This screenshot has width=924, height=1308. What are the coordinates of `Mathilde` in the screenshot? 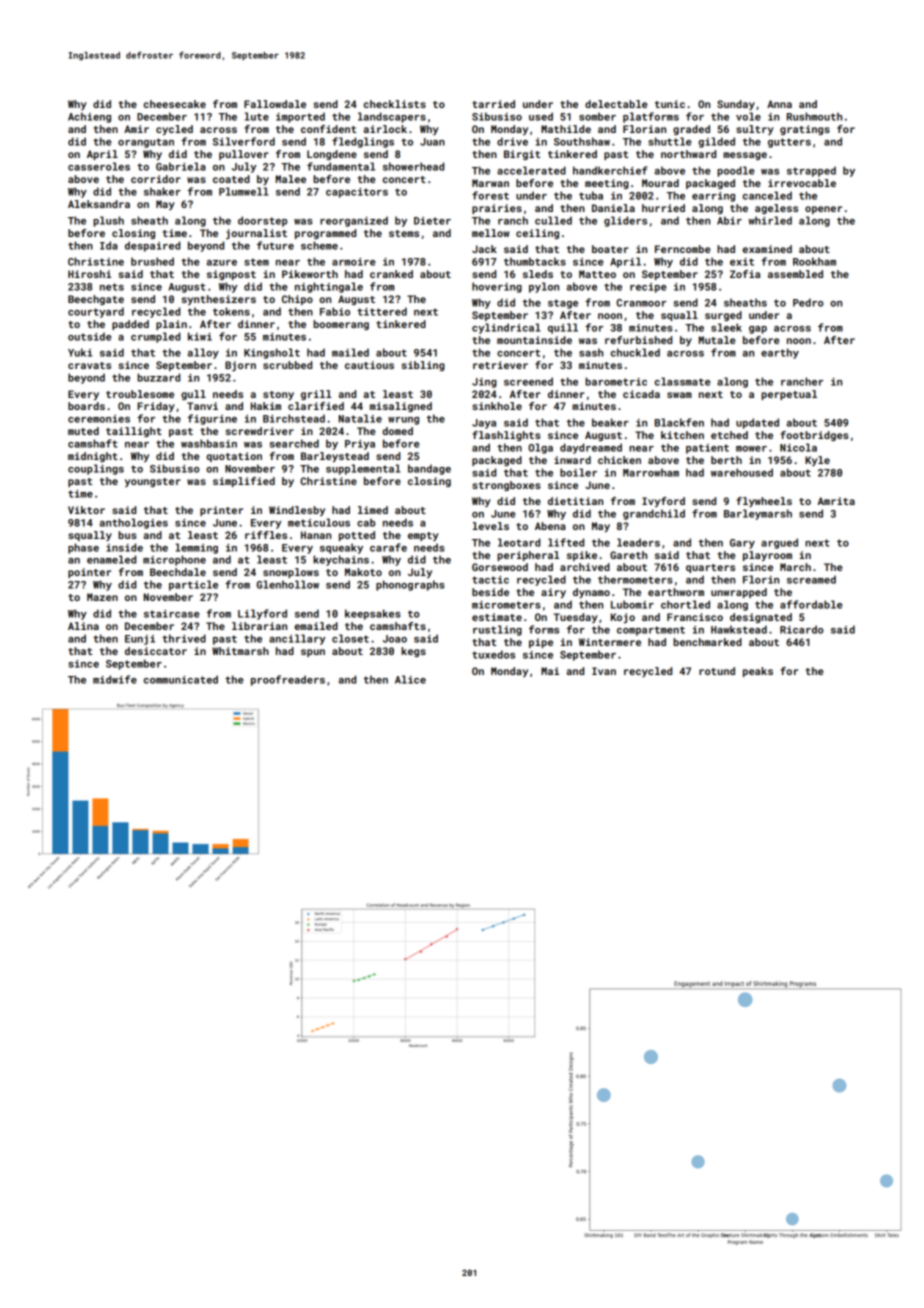 It's located at (566, 129).
